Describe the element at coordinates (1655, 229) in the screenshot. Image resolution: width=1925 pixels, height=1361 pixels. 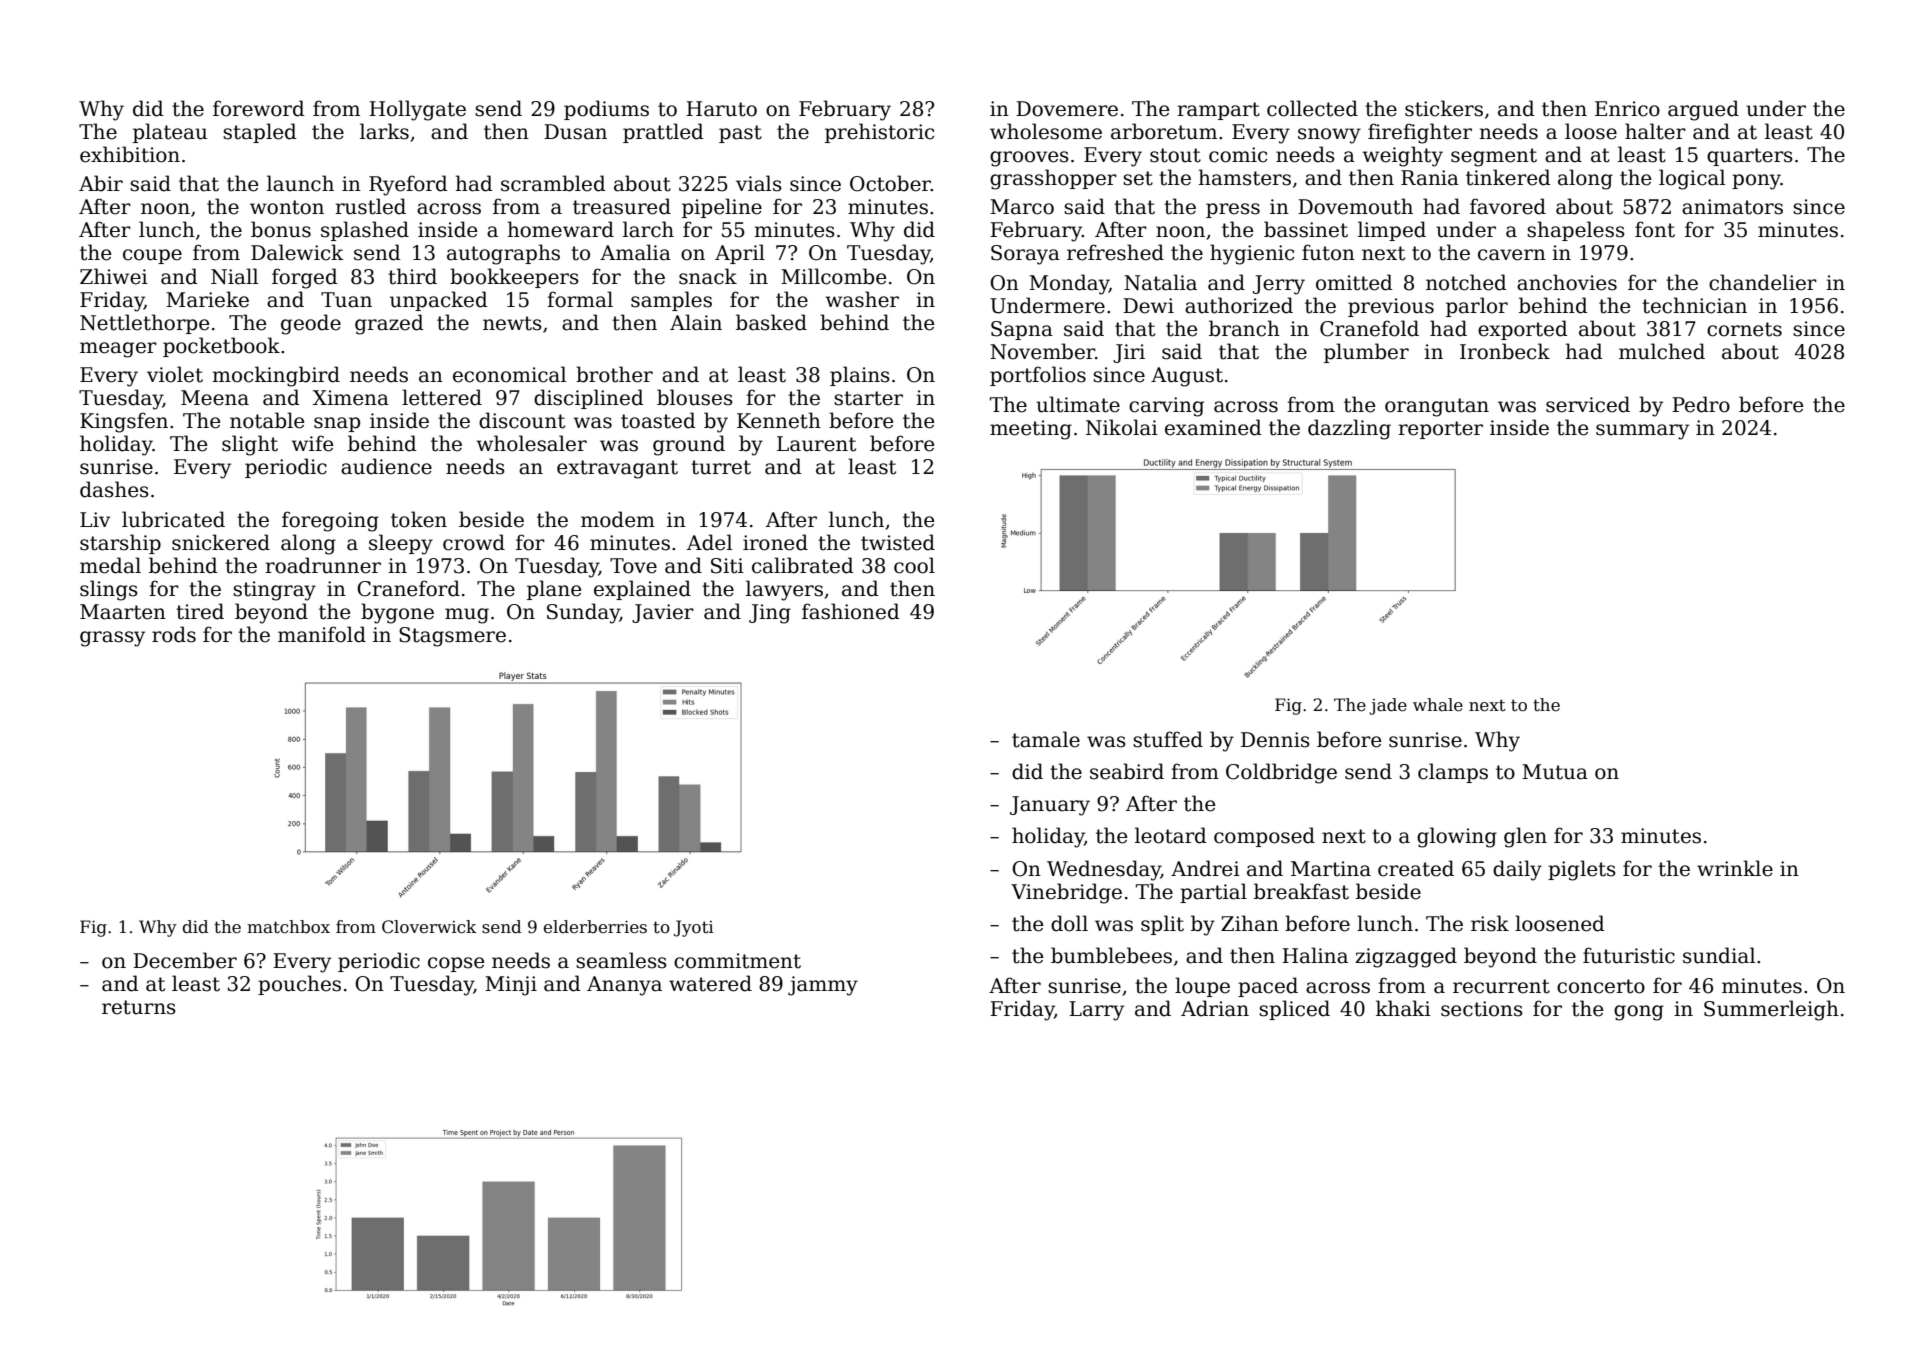
I see `font` at that location.
